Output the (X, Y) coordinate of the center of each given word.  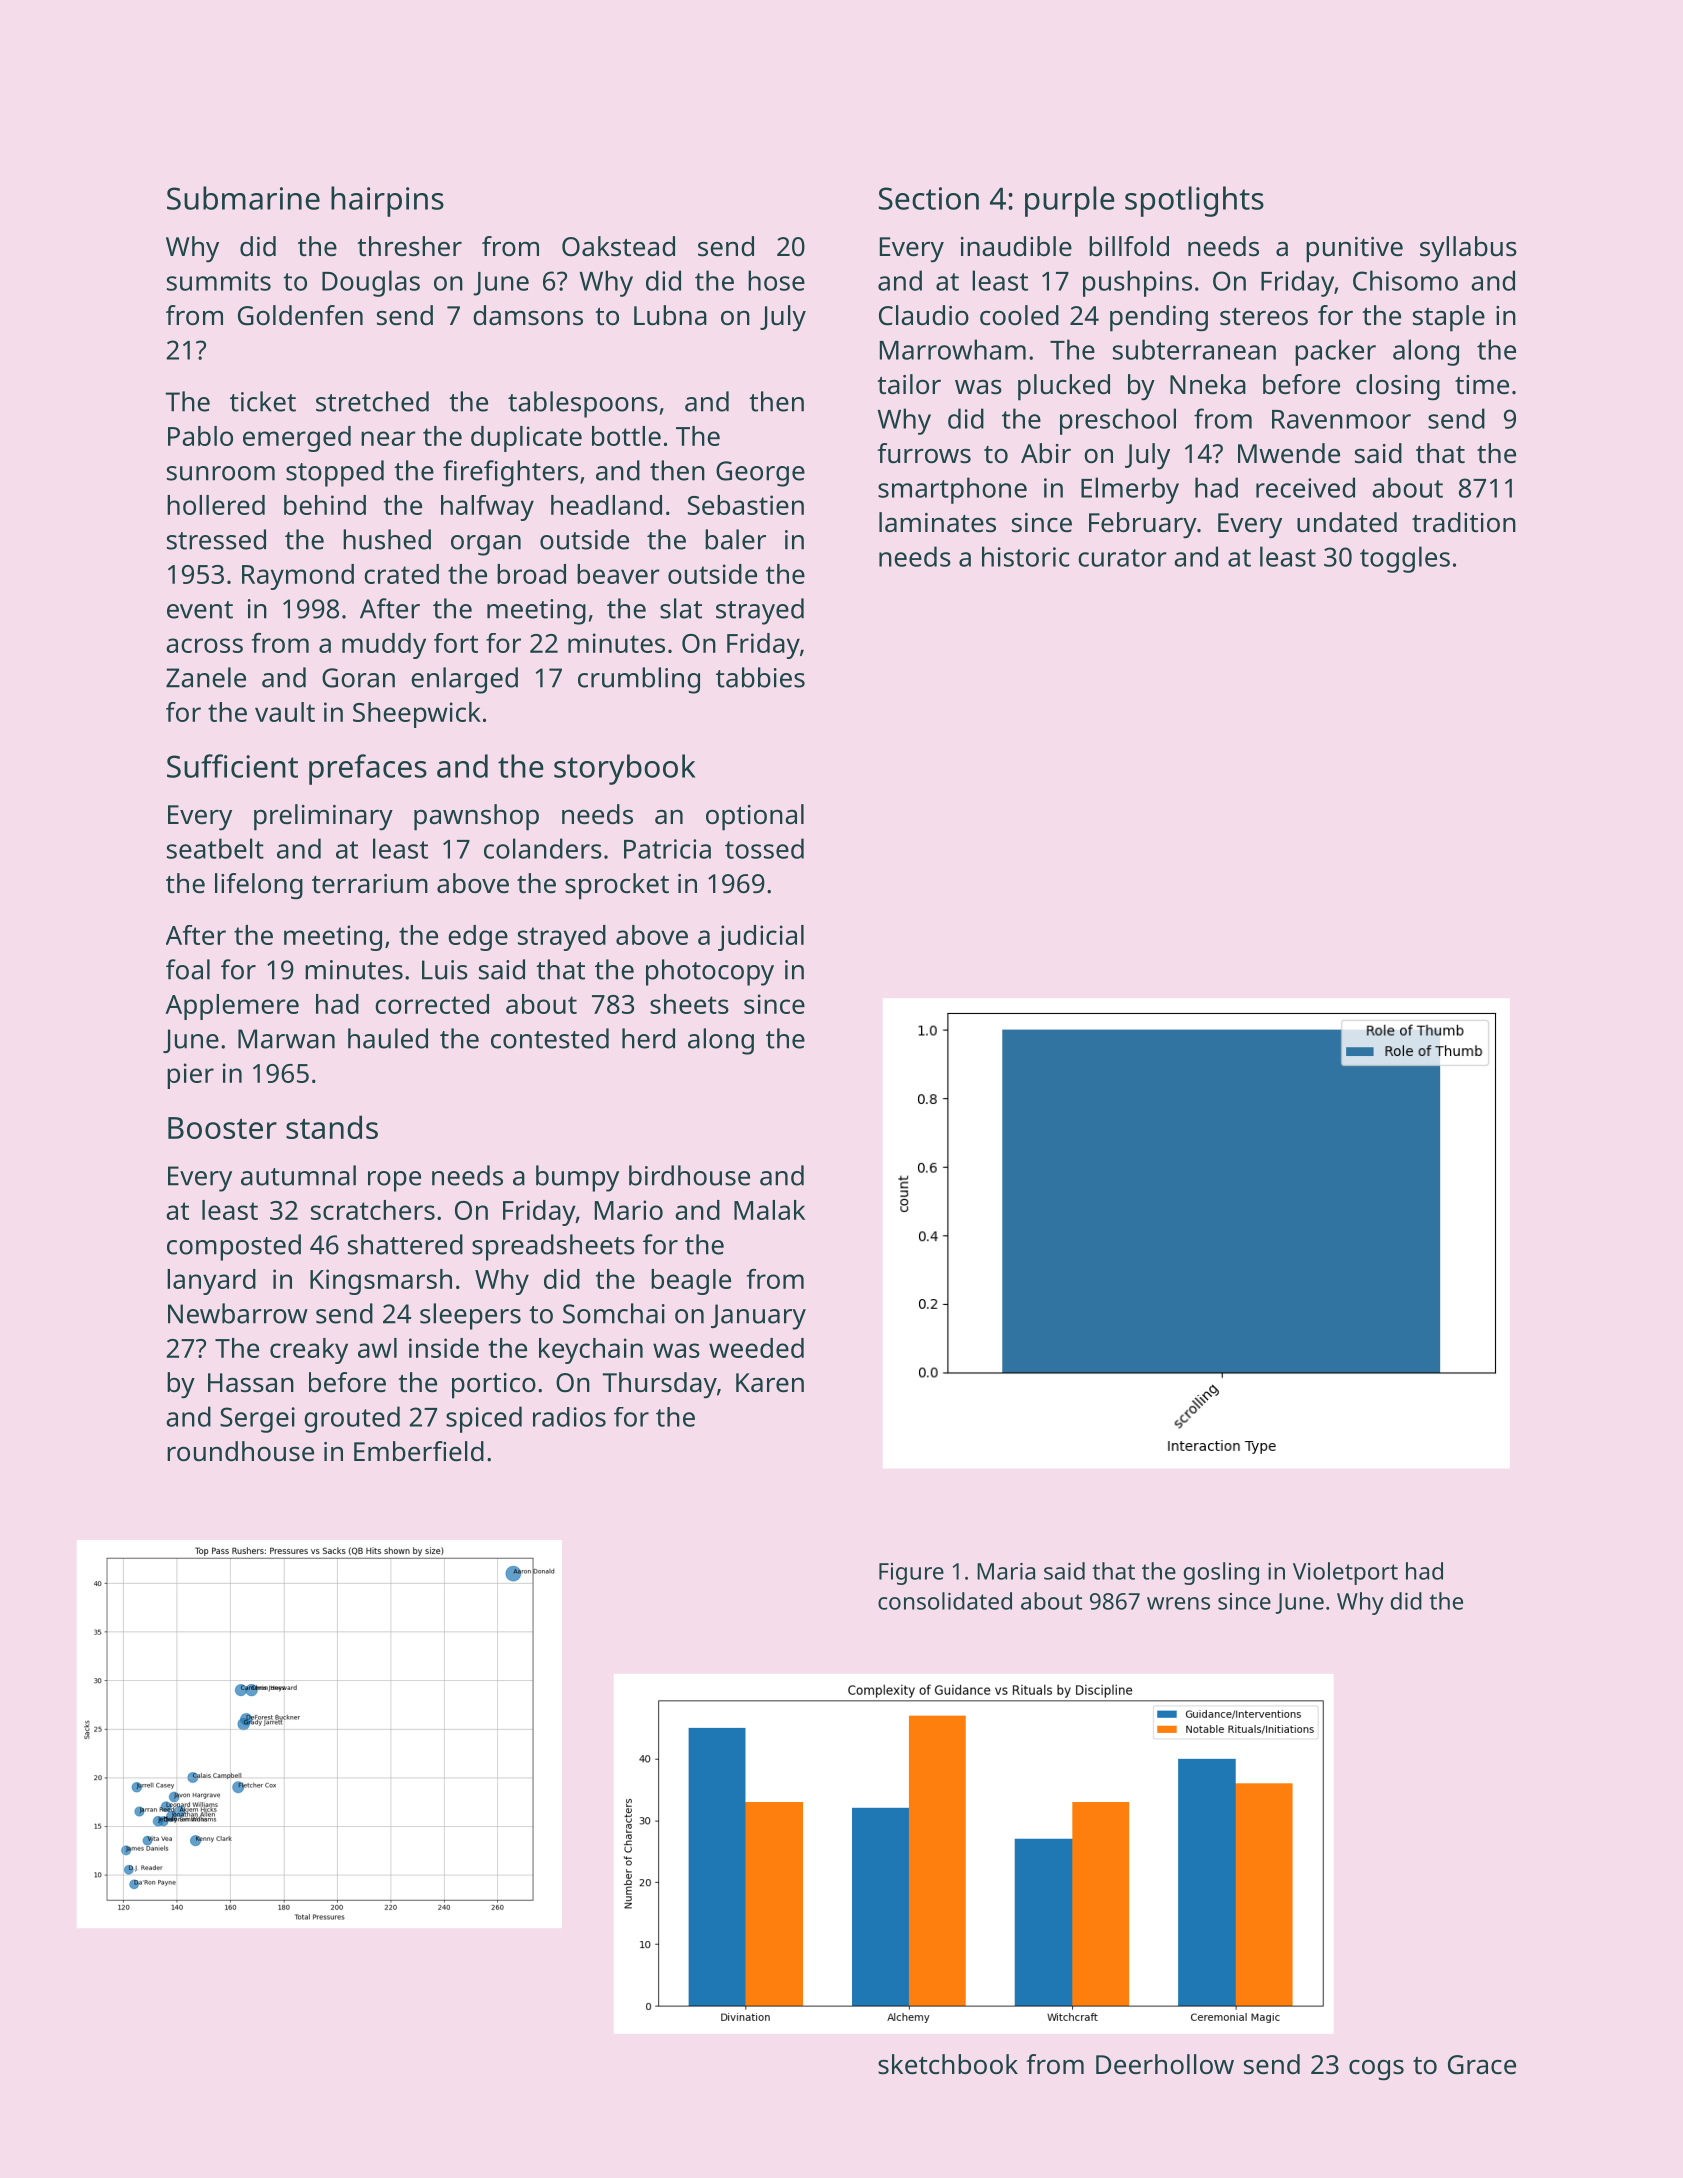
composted (234, 1247)
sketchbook (948, 2064)
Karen (770, 1383)
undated (1347, 522)
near (388, 438)
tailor (909, 384)
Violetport (1345, 1573)
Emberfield (419, 1451)
